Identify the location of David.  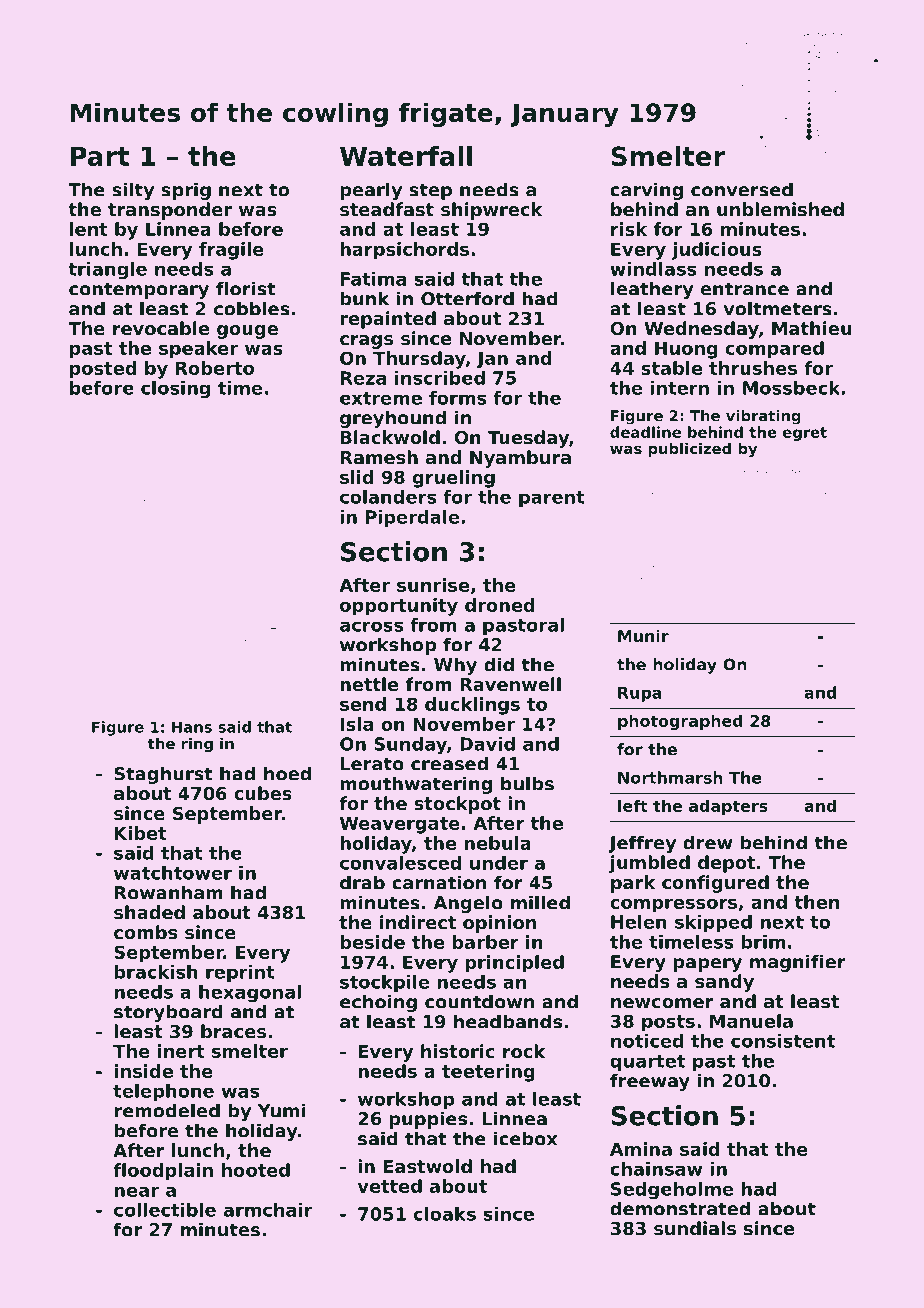
(487, 744).
